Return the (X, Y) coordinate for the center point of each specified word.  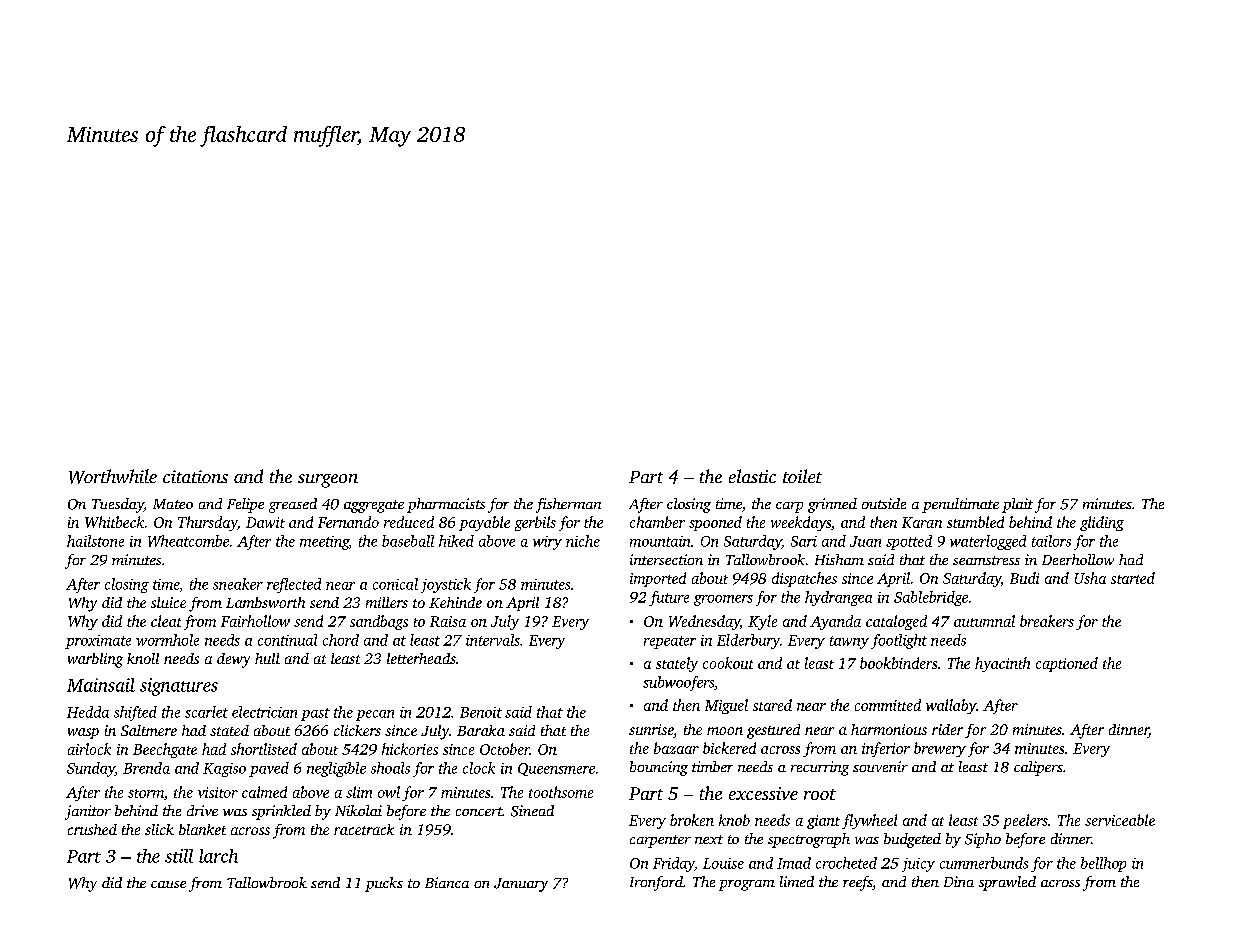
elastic (752, 476)
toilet (802, 476)
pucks (384, 884)
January (521, 885)
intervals (493, 640)
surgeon (328, 481)
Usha (1090, 578)
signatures (179, 687)
